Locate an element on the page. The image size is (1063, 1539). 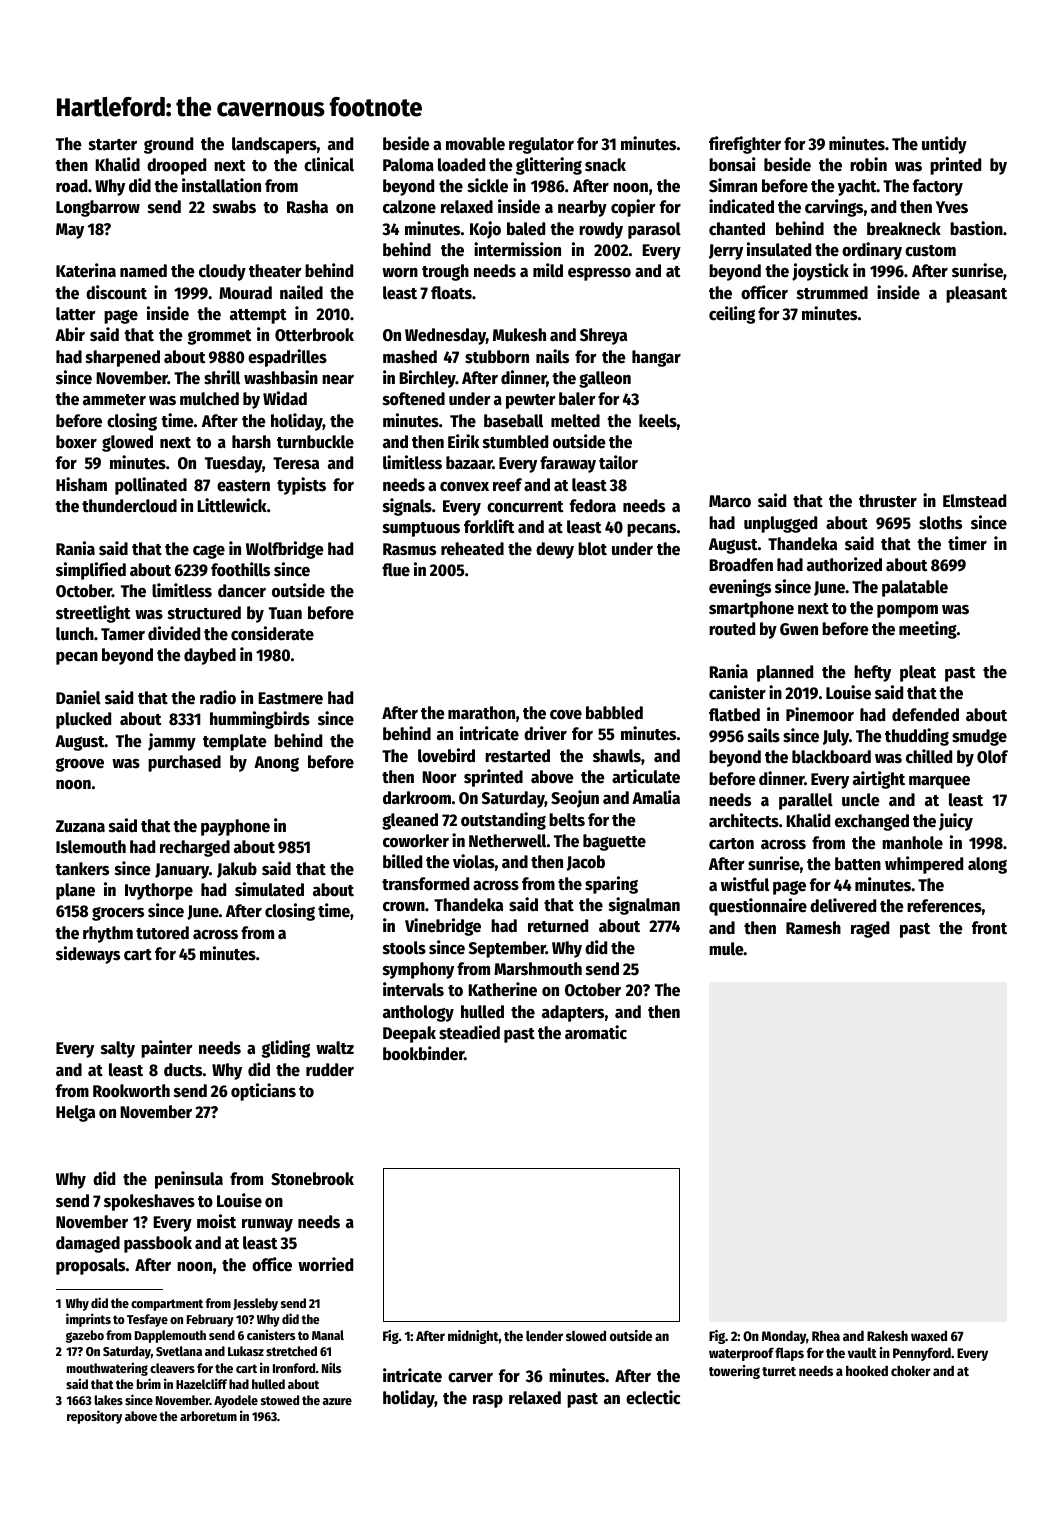
boxer is located at coordinates (76, 442).
